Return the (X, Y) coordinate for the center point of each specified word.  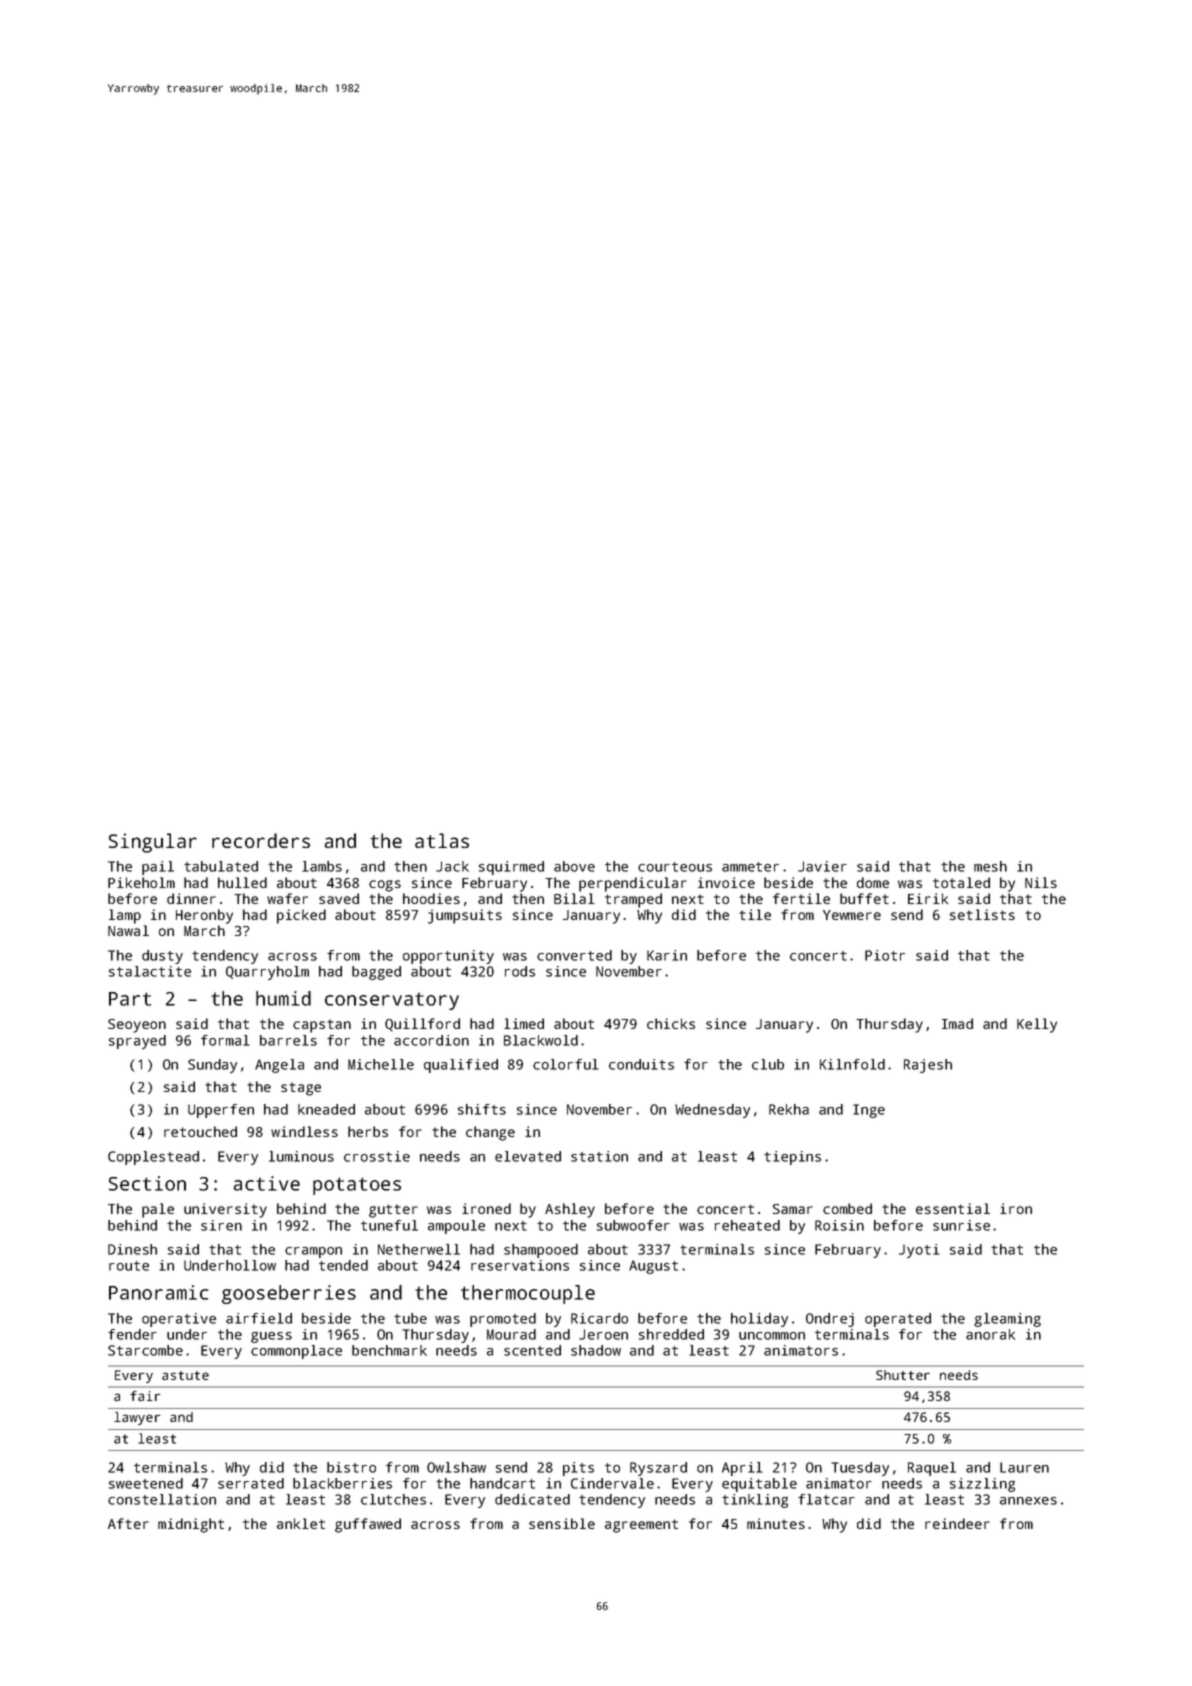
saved (339, 898)
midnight (191, 1525)
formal (225, 1040)
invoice (726, 882)
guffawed (368, 1525)
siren (221, 1225)
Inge (869, 1111)
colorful (566, 1064)
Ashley (570, 1210)
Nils (1041, 882)
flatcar (826, 1499)
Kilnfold (852, 1064)
